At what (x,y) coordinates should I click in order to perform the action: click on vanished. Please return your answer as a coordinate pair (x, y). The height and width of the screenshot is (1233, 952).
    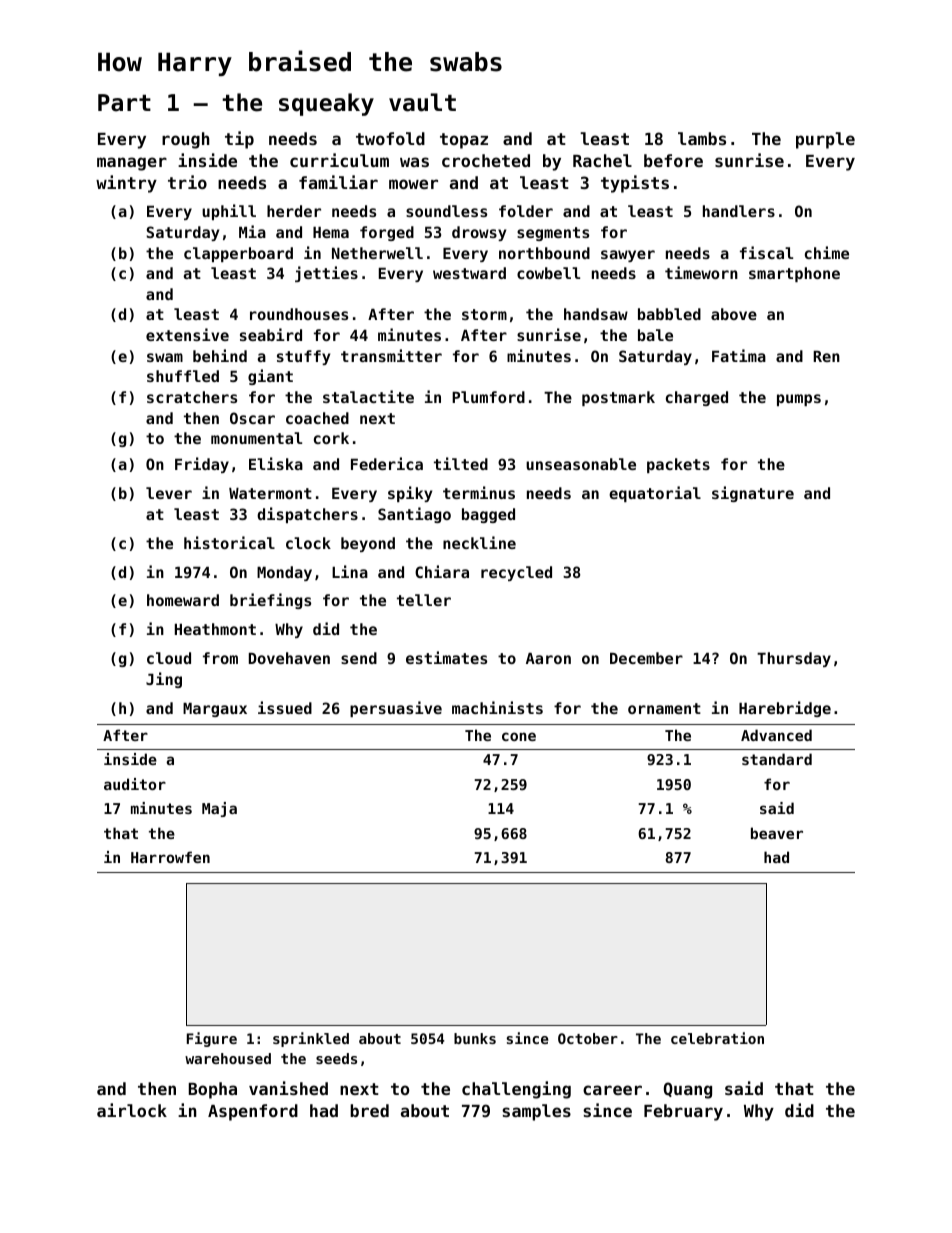
    Looking at the image, I should click on (288, 1088).
